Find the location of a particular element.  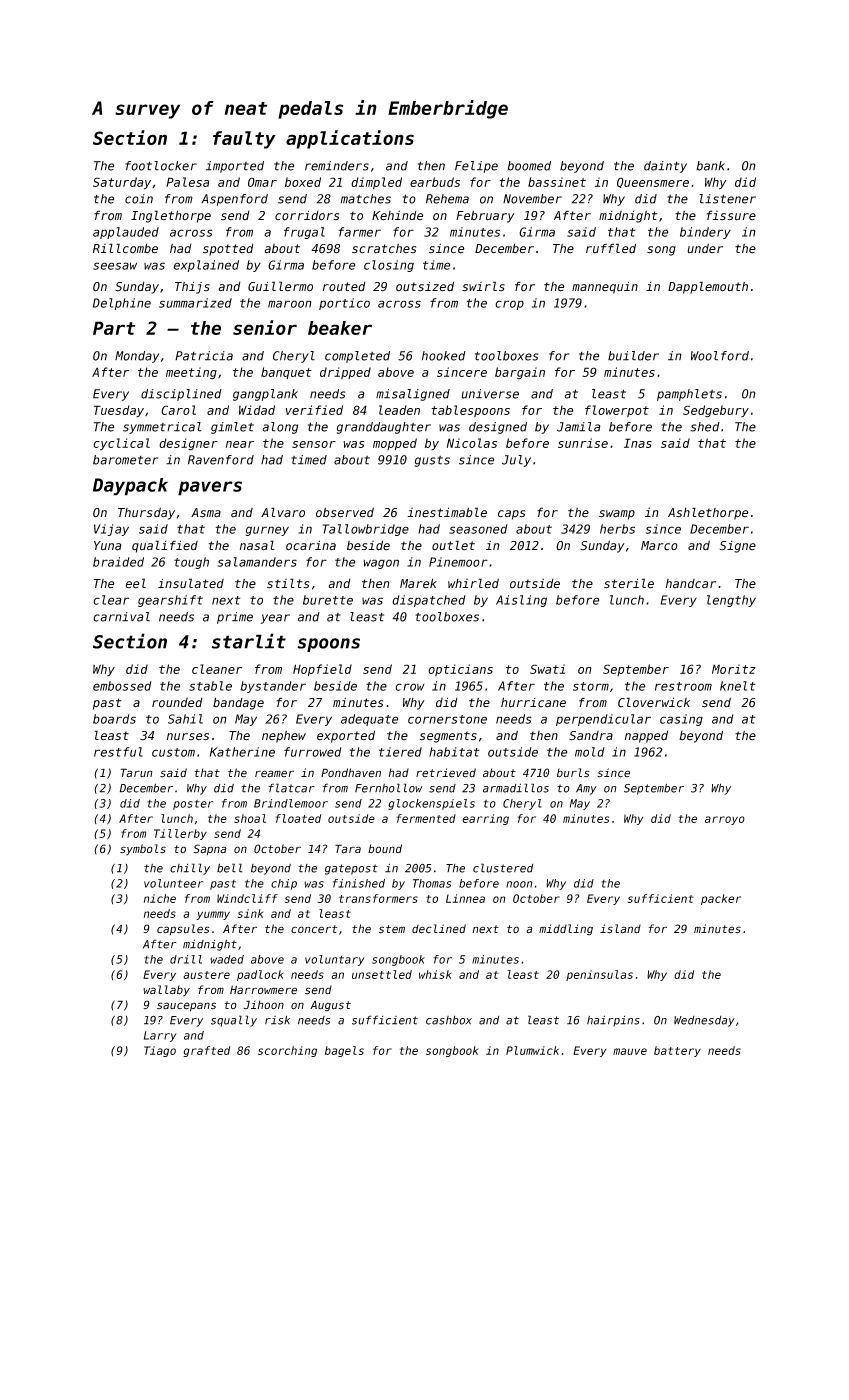

Thijs is located at coordinates (192, 287).
